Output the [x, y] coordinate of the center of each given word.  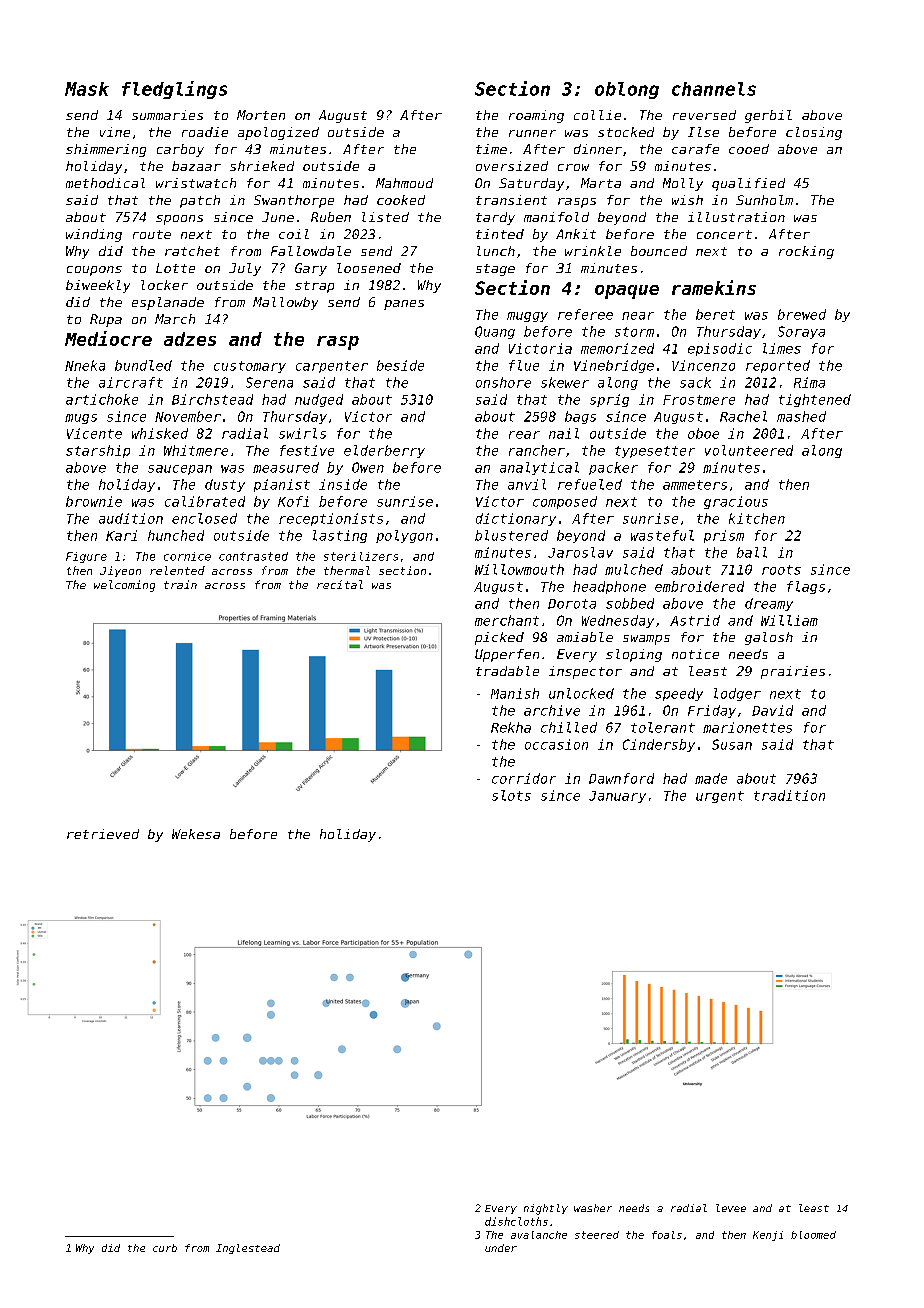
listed [385, 217]
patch [200, 201]
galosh [769, 638]
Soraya [801, 332]
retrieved [103, 834]
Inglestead [248, 1249]
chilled [569, 727]
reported [778, 366]
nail [564, 433]
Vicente [94, 433]
